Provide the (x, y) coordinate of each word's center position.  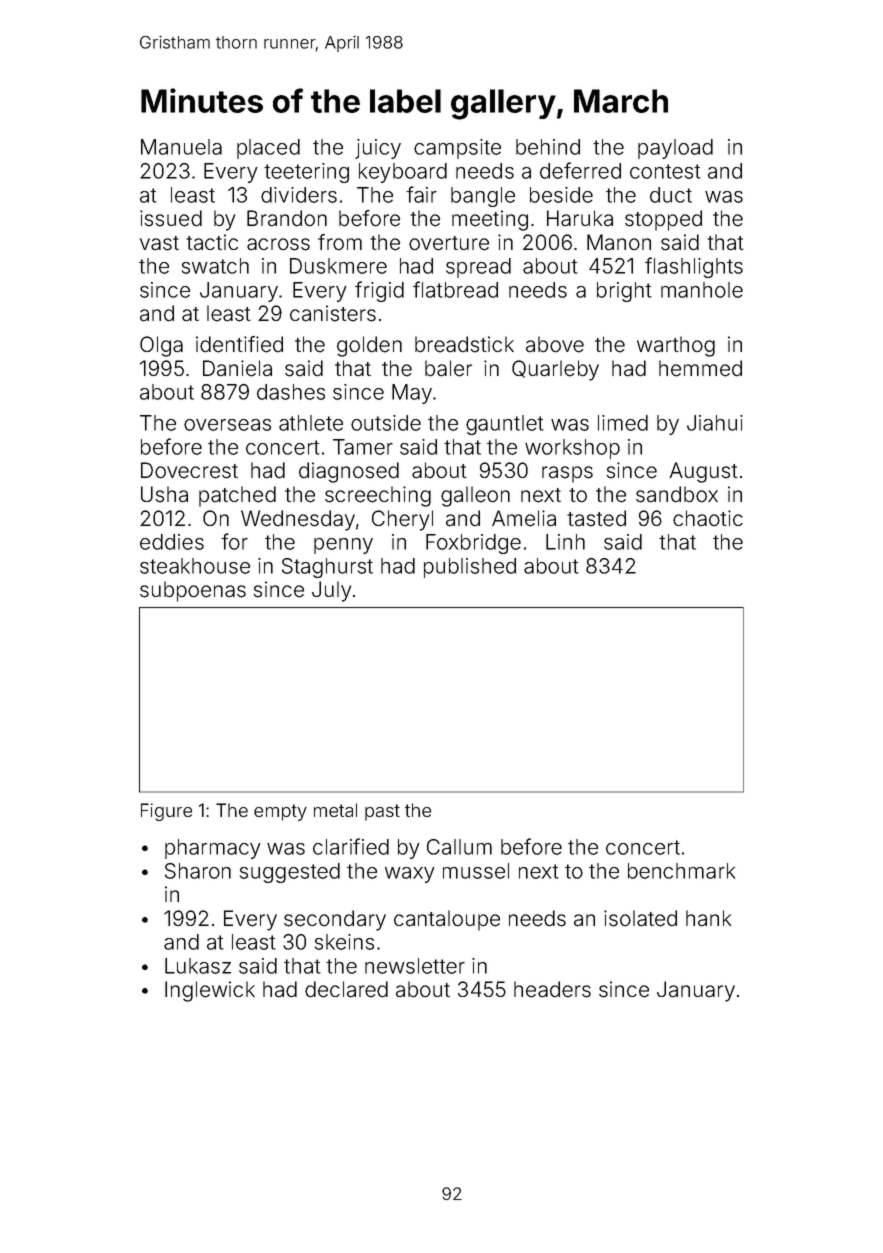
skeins (344, 942)
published (470, 568)
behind (548, 147)
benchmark (681, 871)
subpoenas (193, 591)
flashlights (694, 267)
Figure (166, 812)
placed (268, 149)
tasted (596, 518)
